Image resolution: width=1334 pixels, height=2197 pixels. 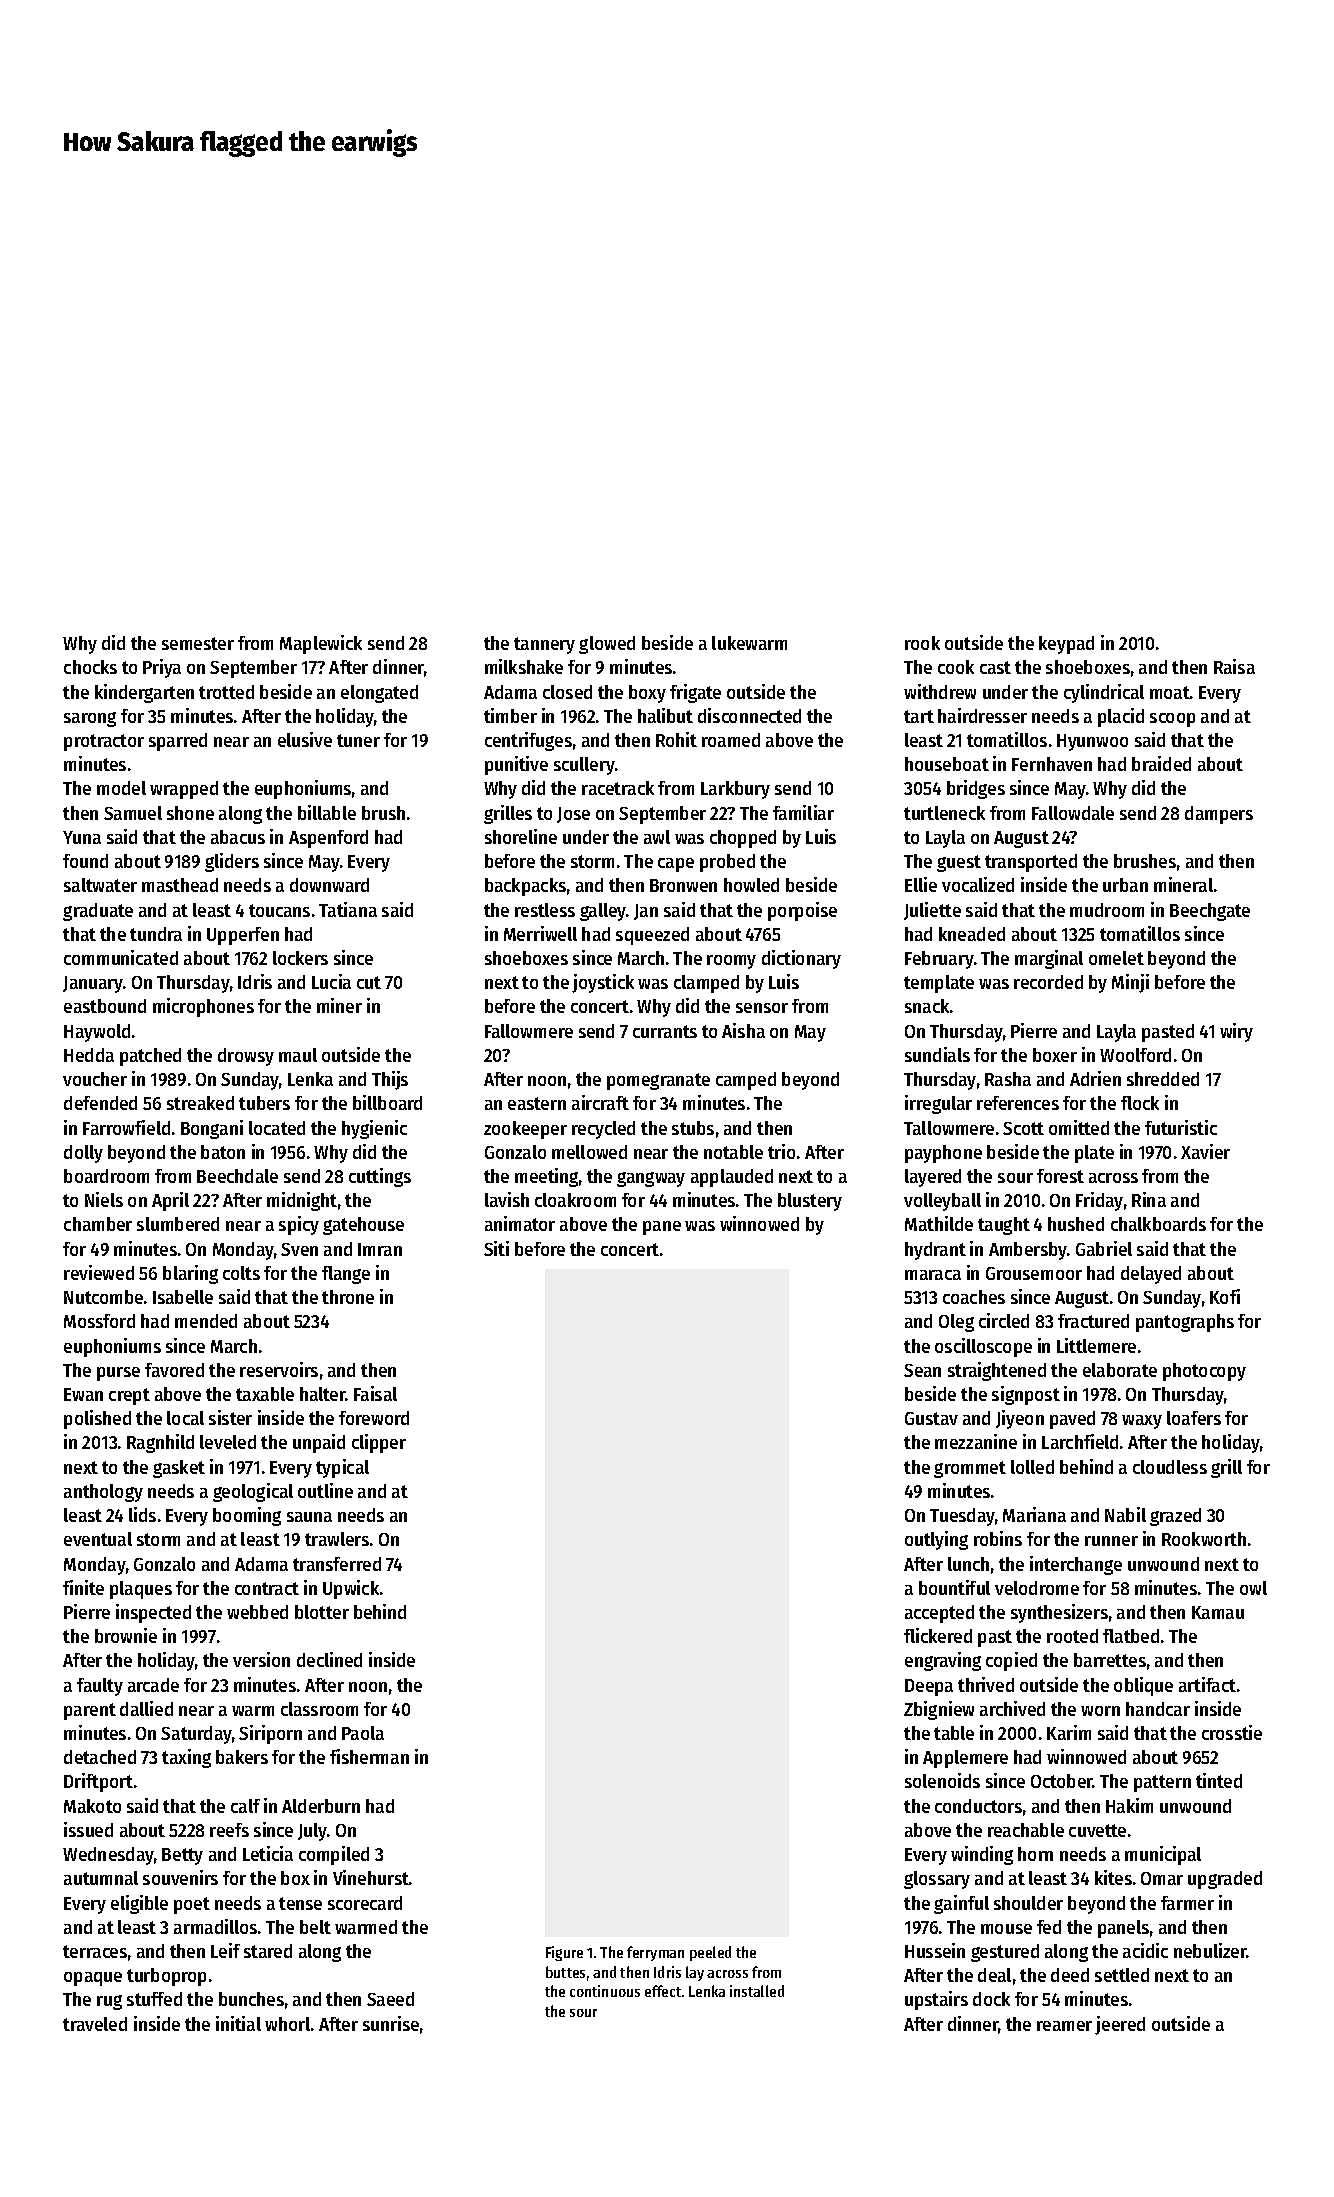 I want to click on artifact, so click(x=1207, y=1684).
